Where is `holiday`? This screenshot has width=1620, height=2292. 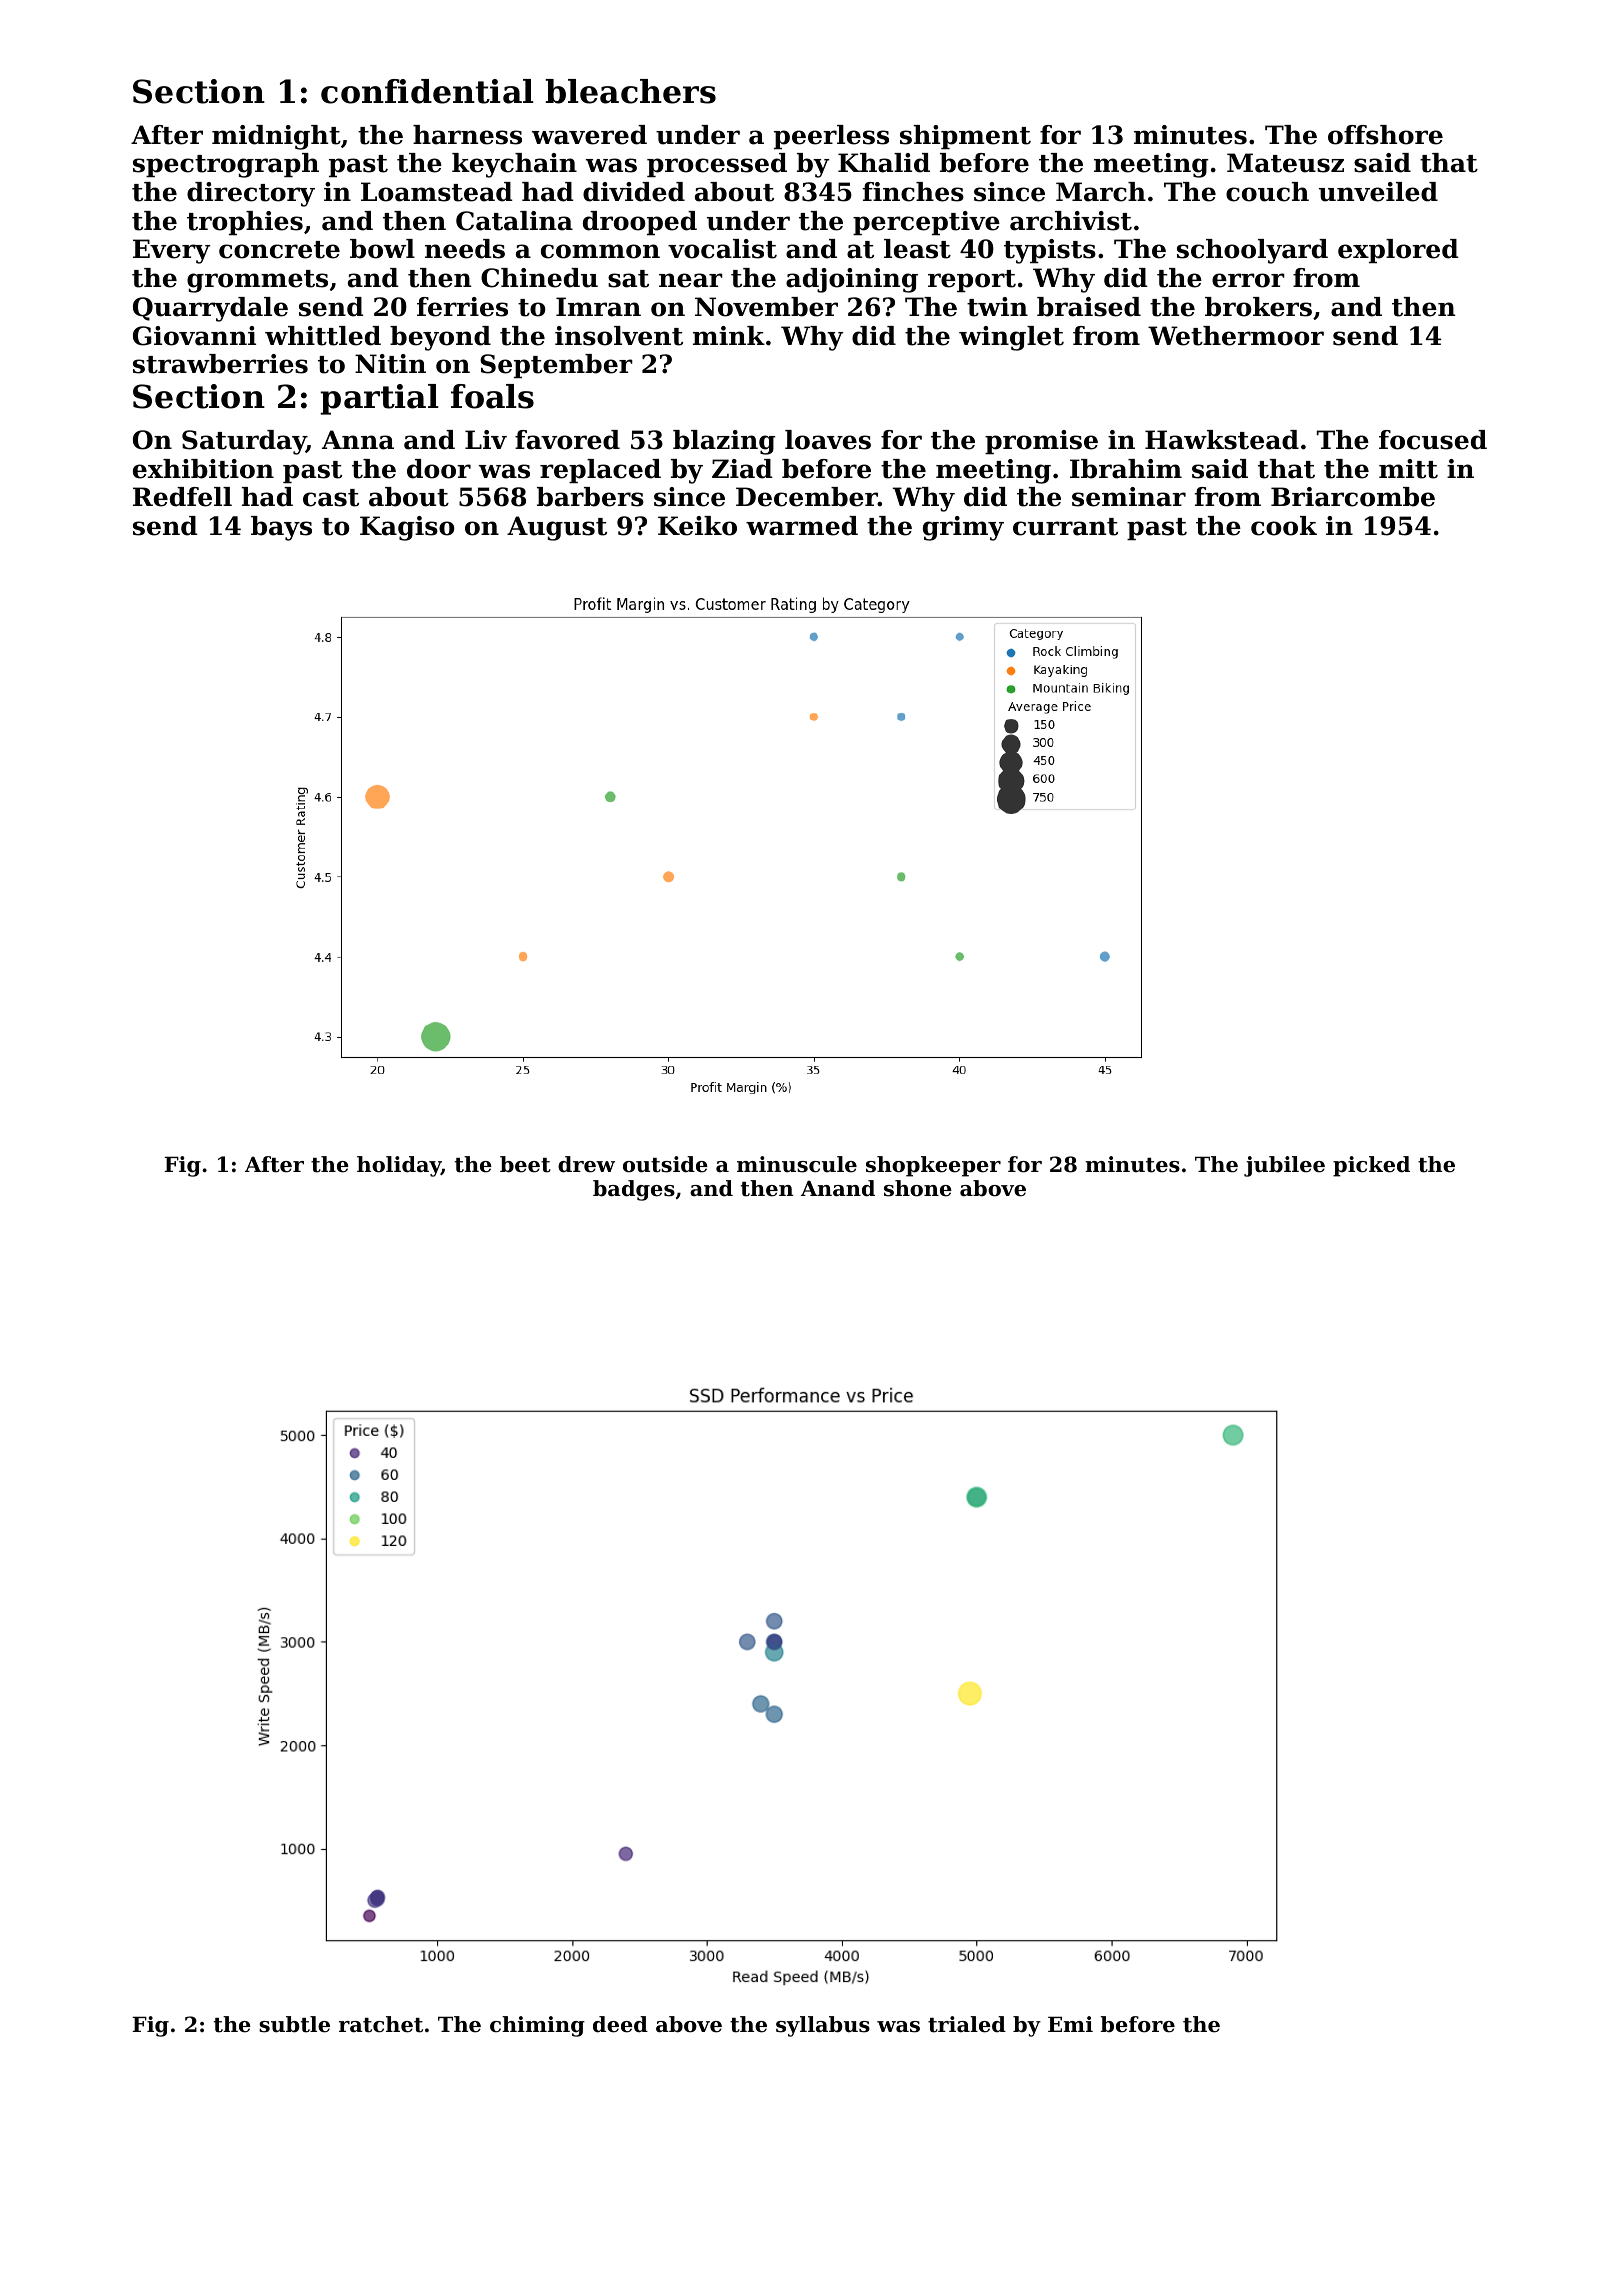 holiday is located at coordinates (399, 1166).
